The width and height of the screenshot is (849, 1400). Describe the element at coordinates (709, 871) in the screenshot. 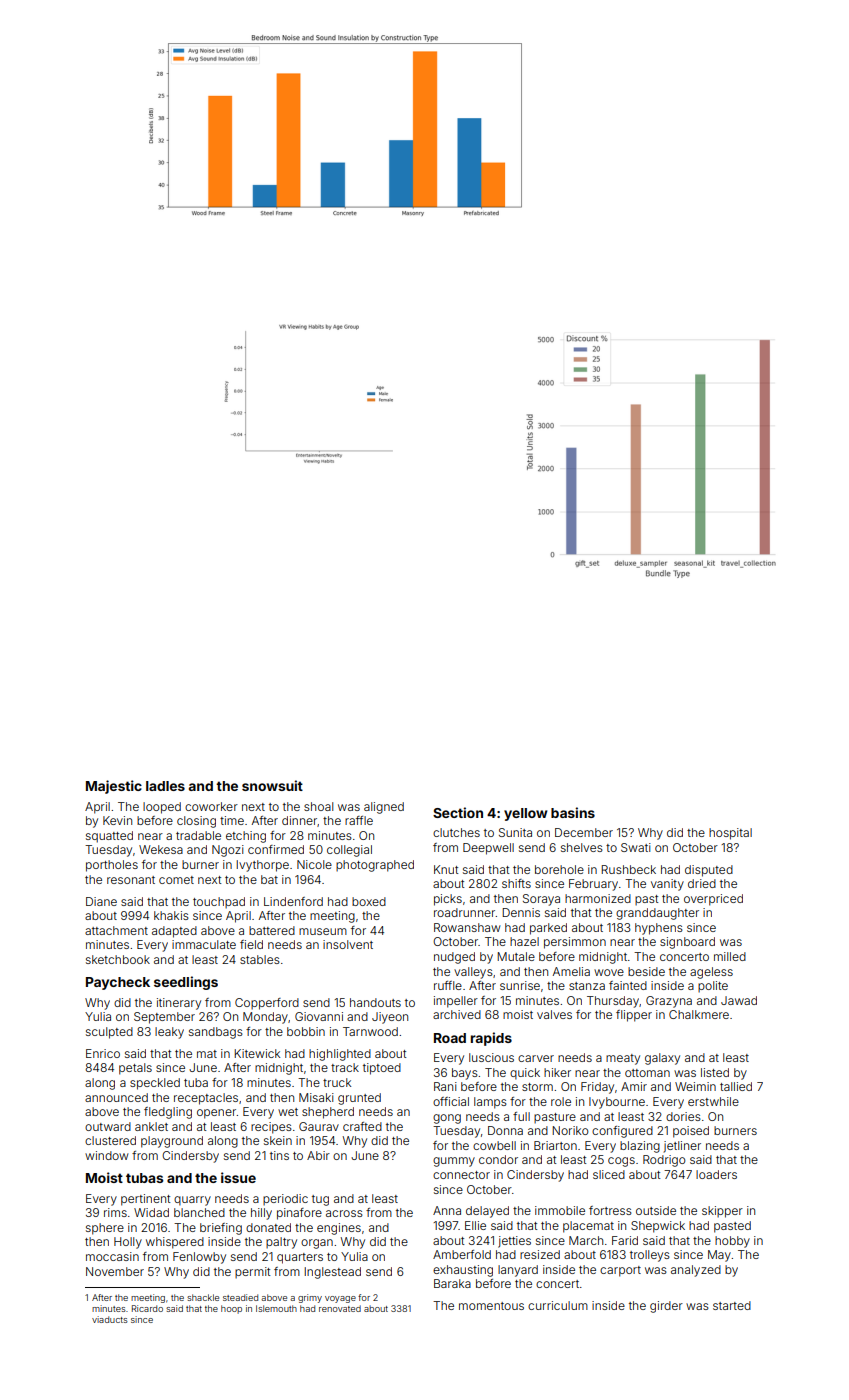

I see `disputed` at that location.
